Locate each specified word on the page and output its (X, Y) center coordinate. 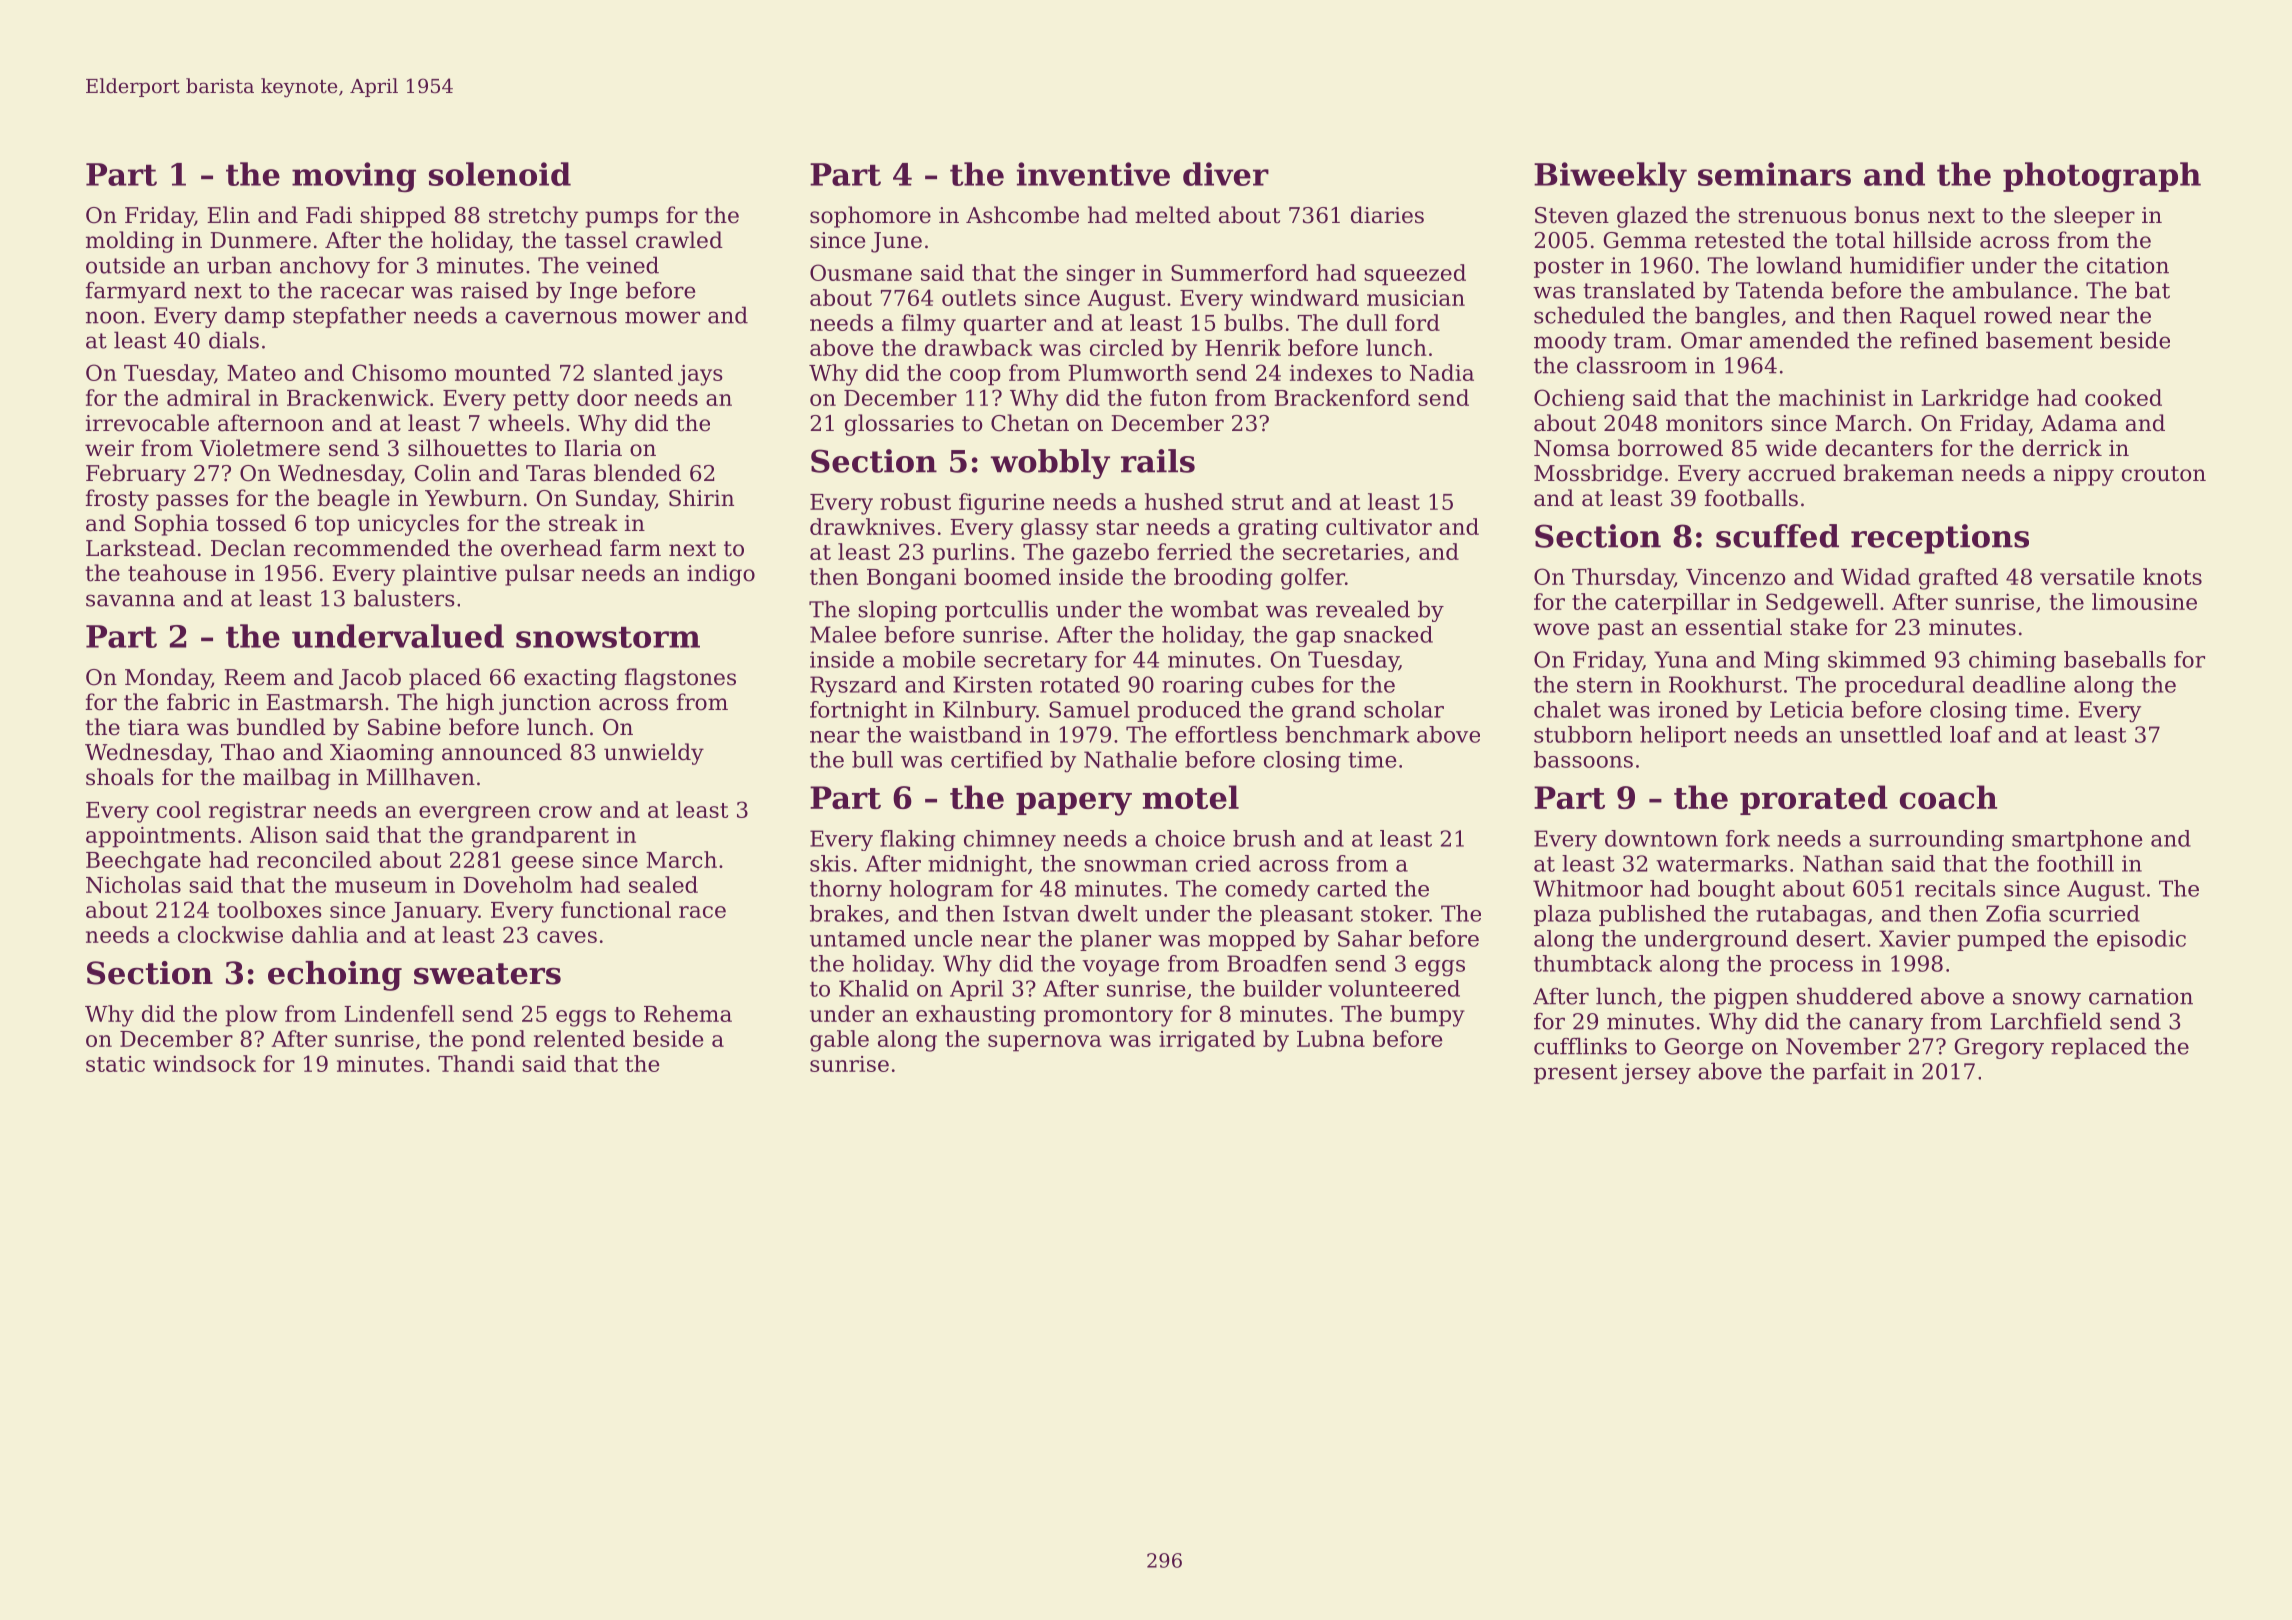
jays (700, 375)
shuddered (1855, 996)
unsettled (1891, 734)
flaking (917, 840)
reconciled (314, 859)
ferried (1194, 551)
